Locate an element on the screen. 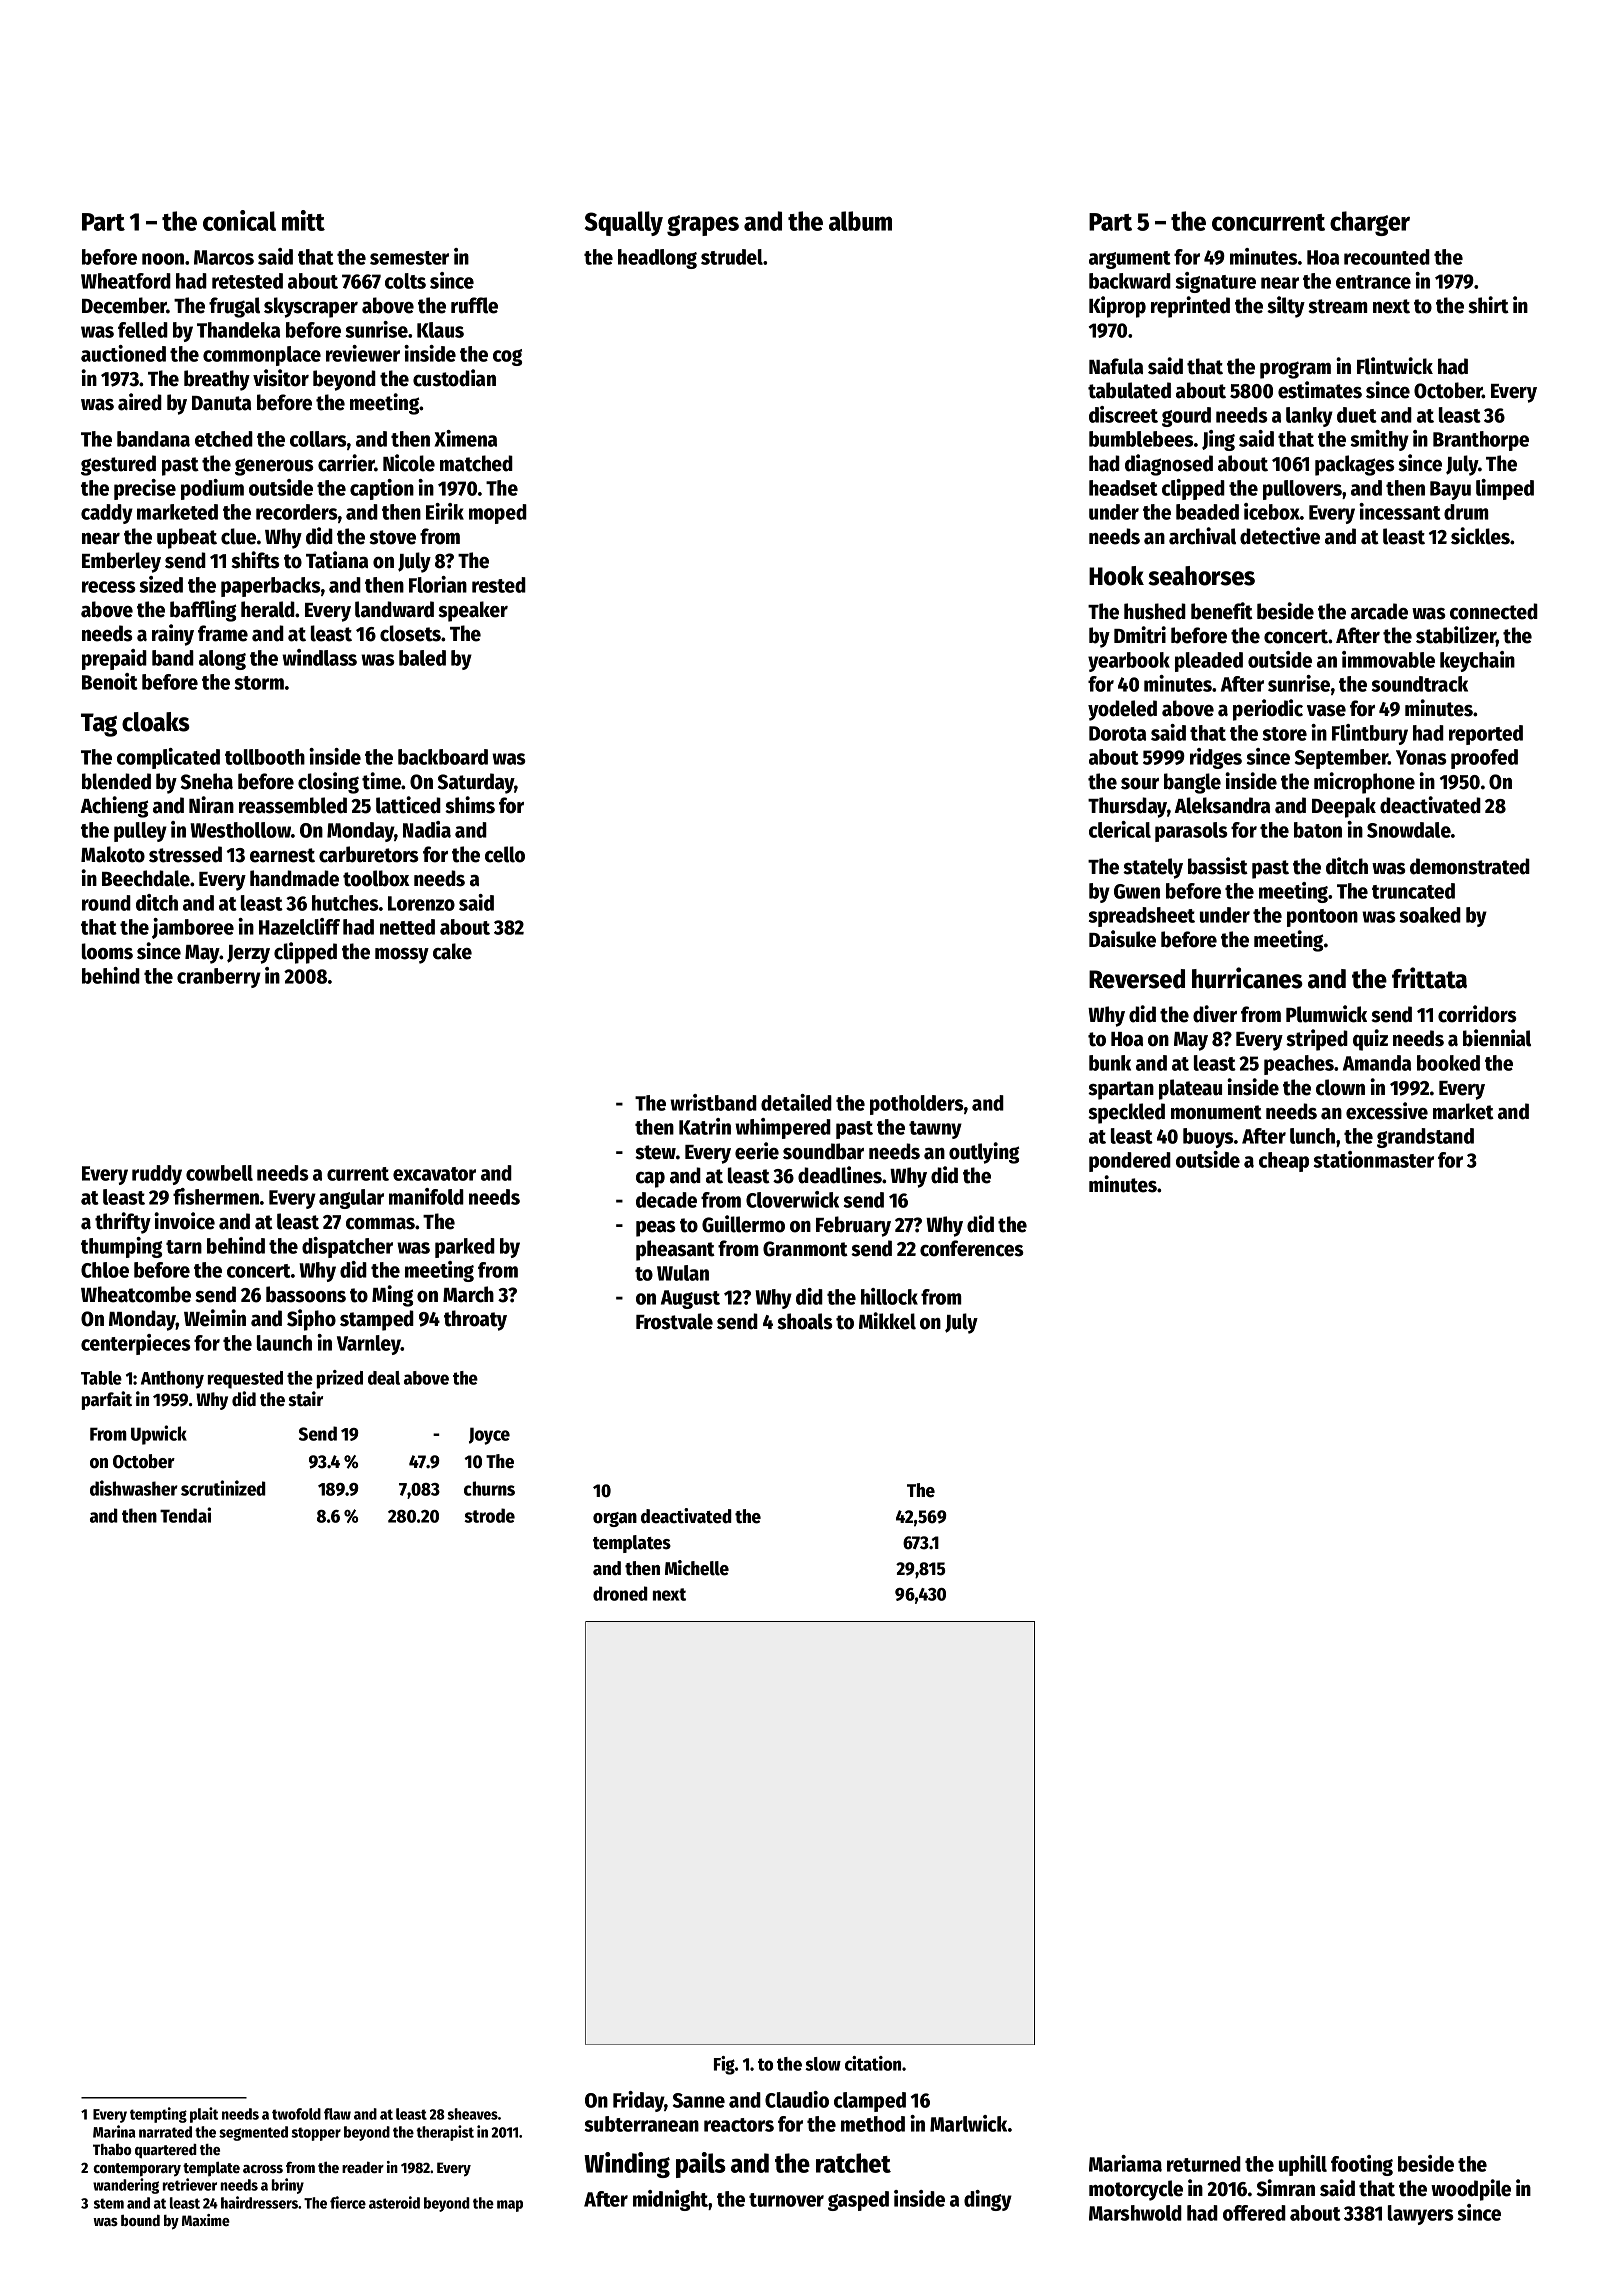  lawyers is located at coordinates (1421, 2215).
